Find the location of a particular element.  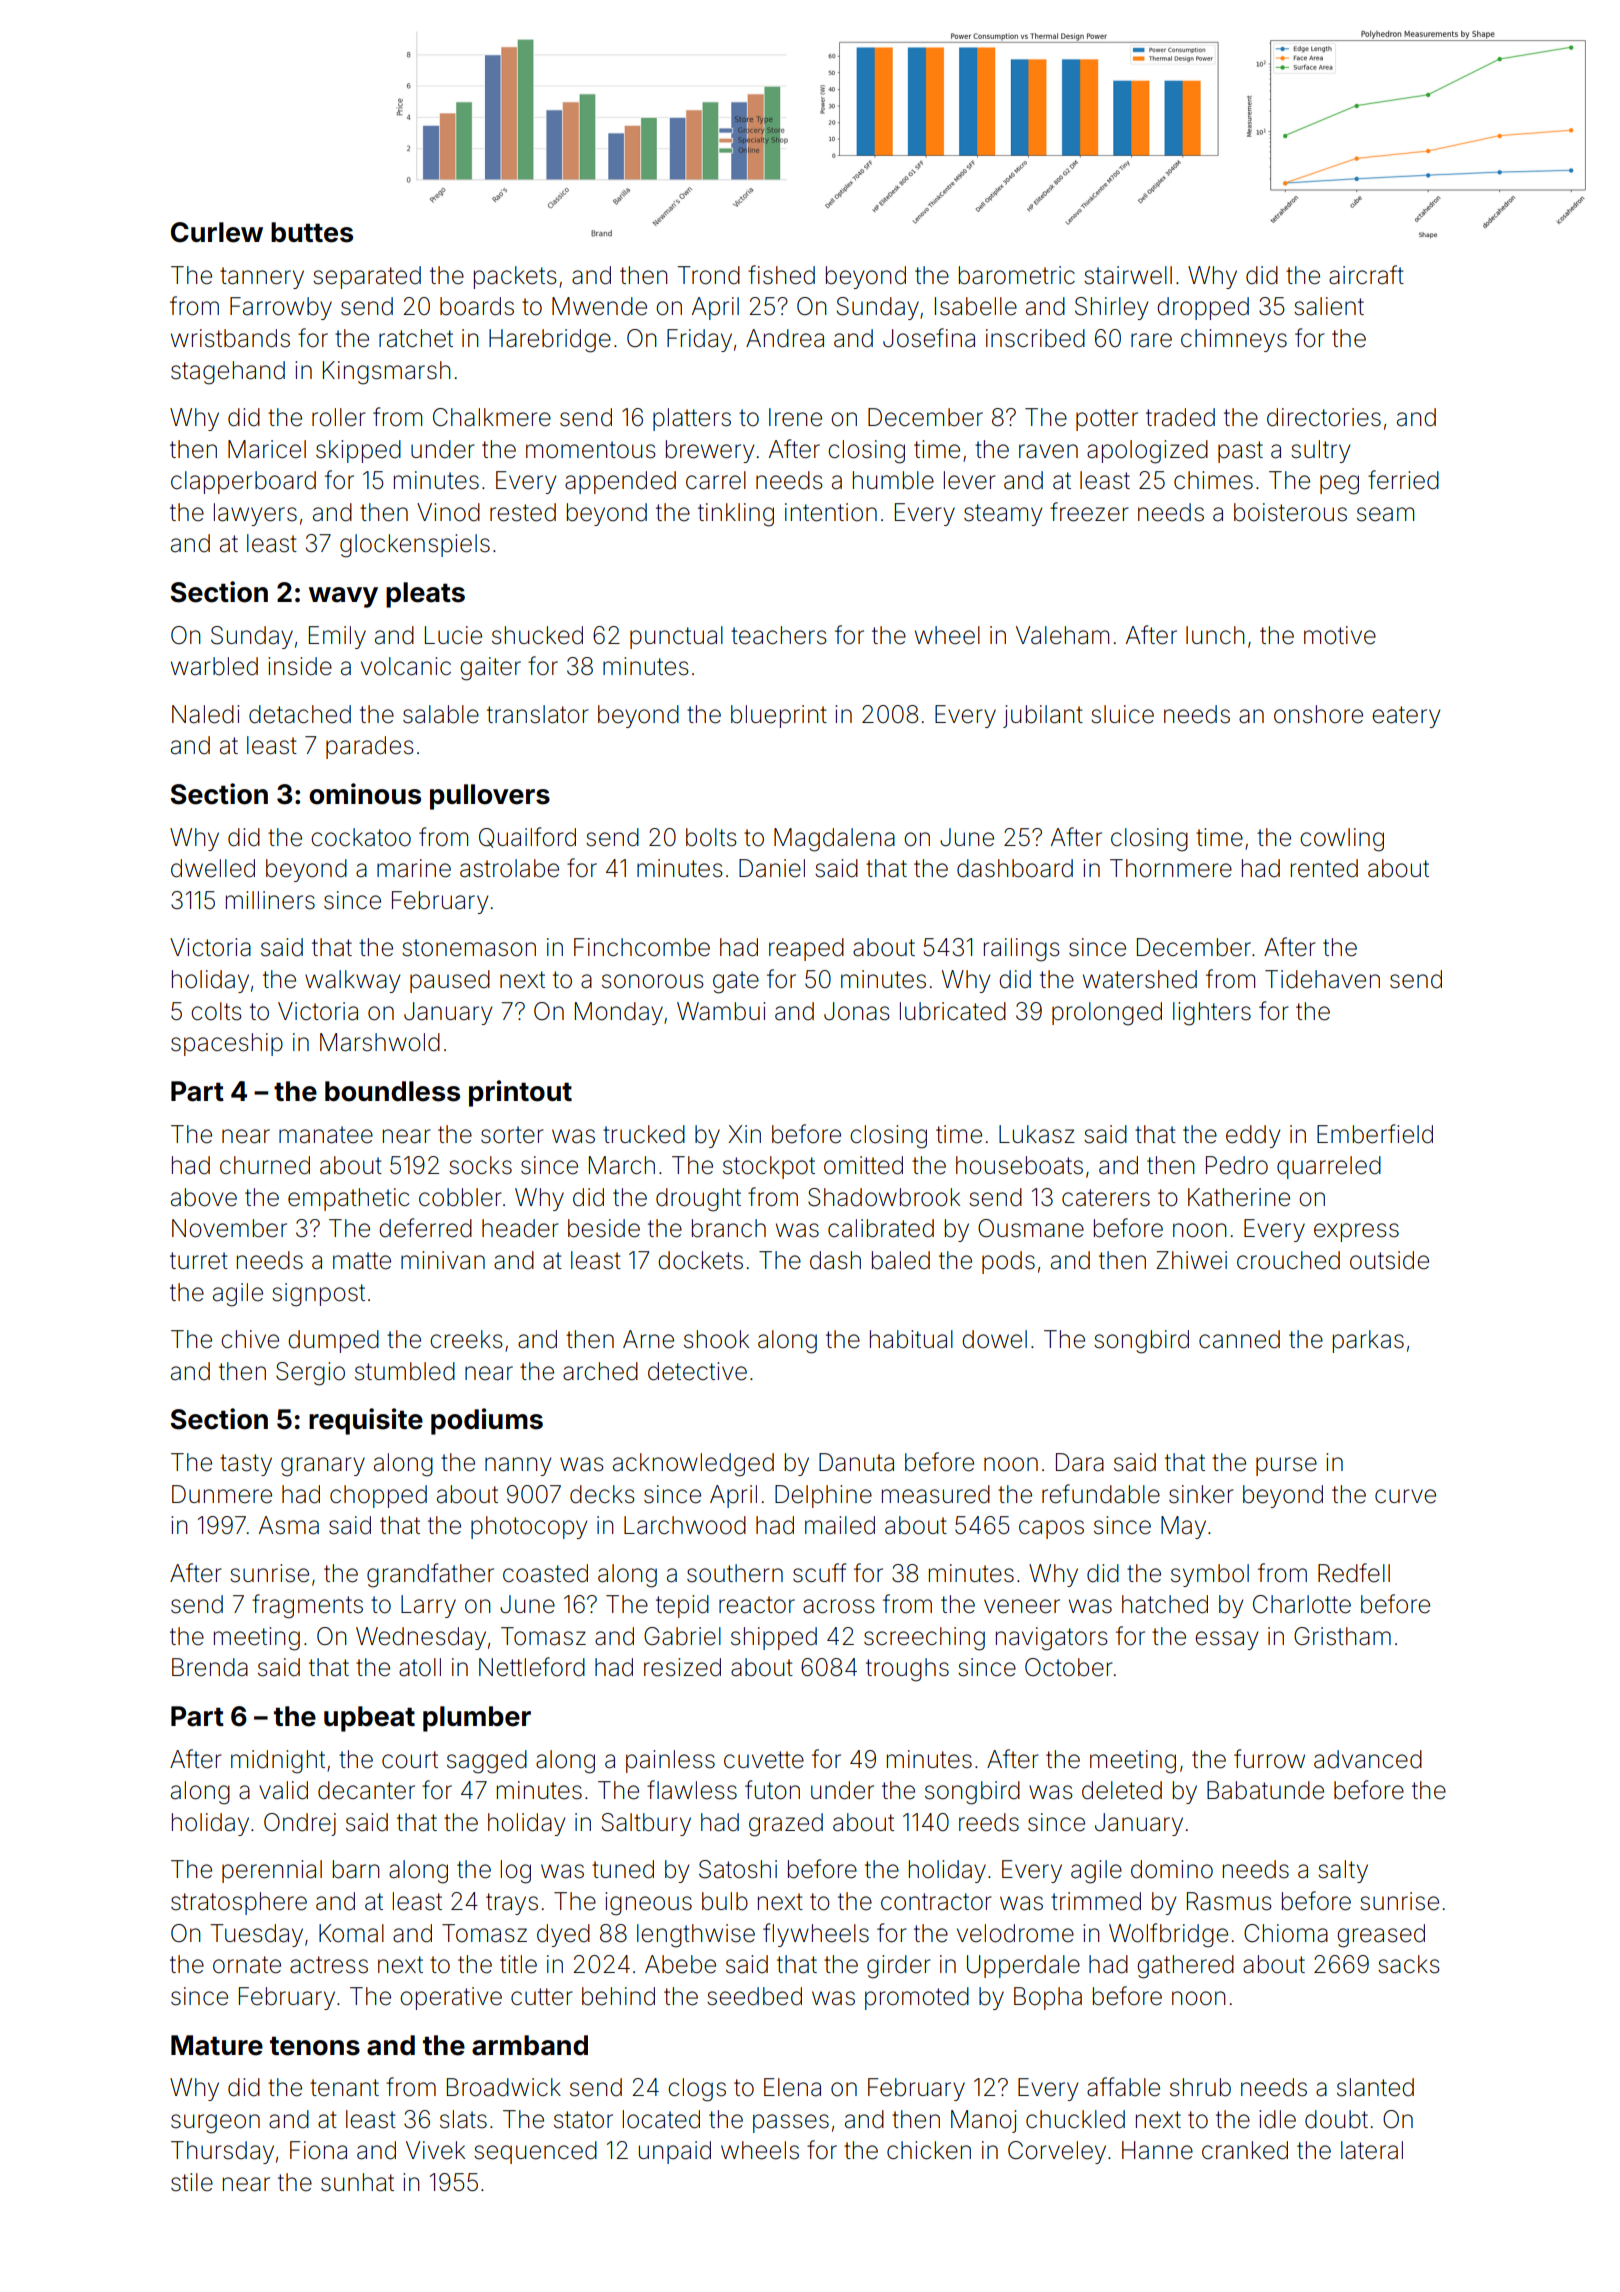

blueprint is located at coordinates (779, 716).
